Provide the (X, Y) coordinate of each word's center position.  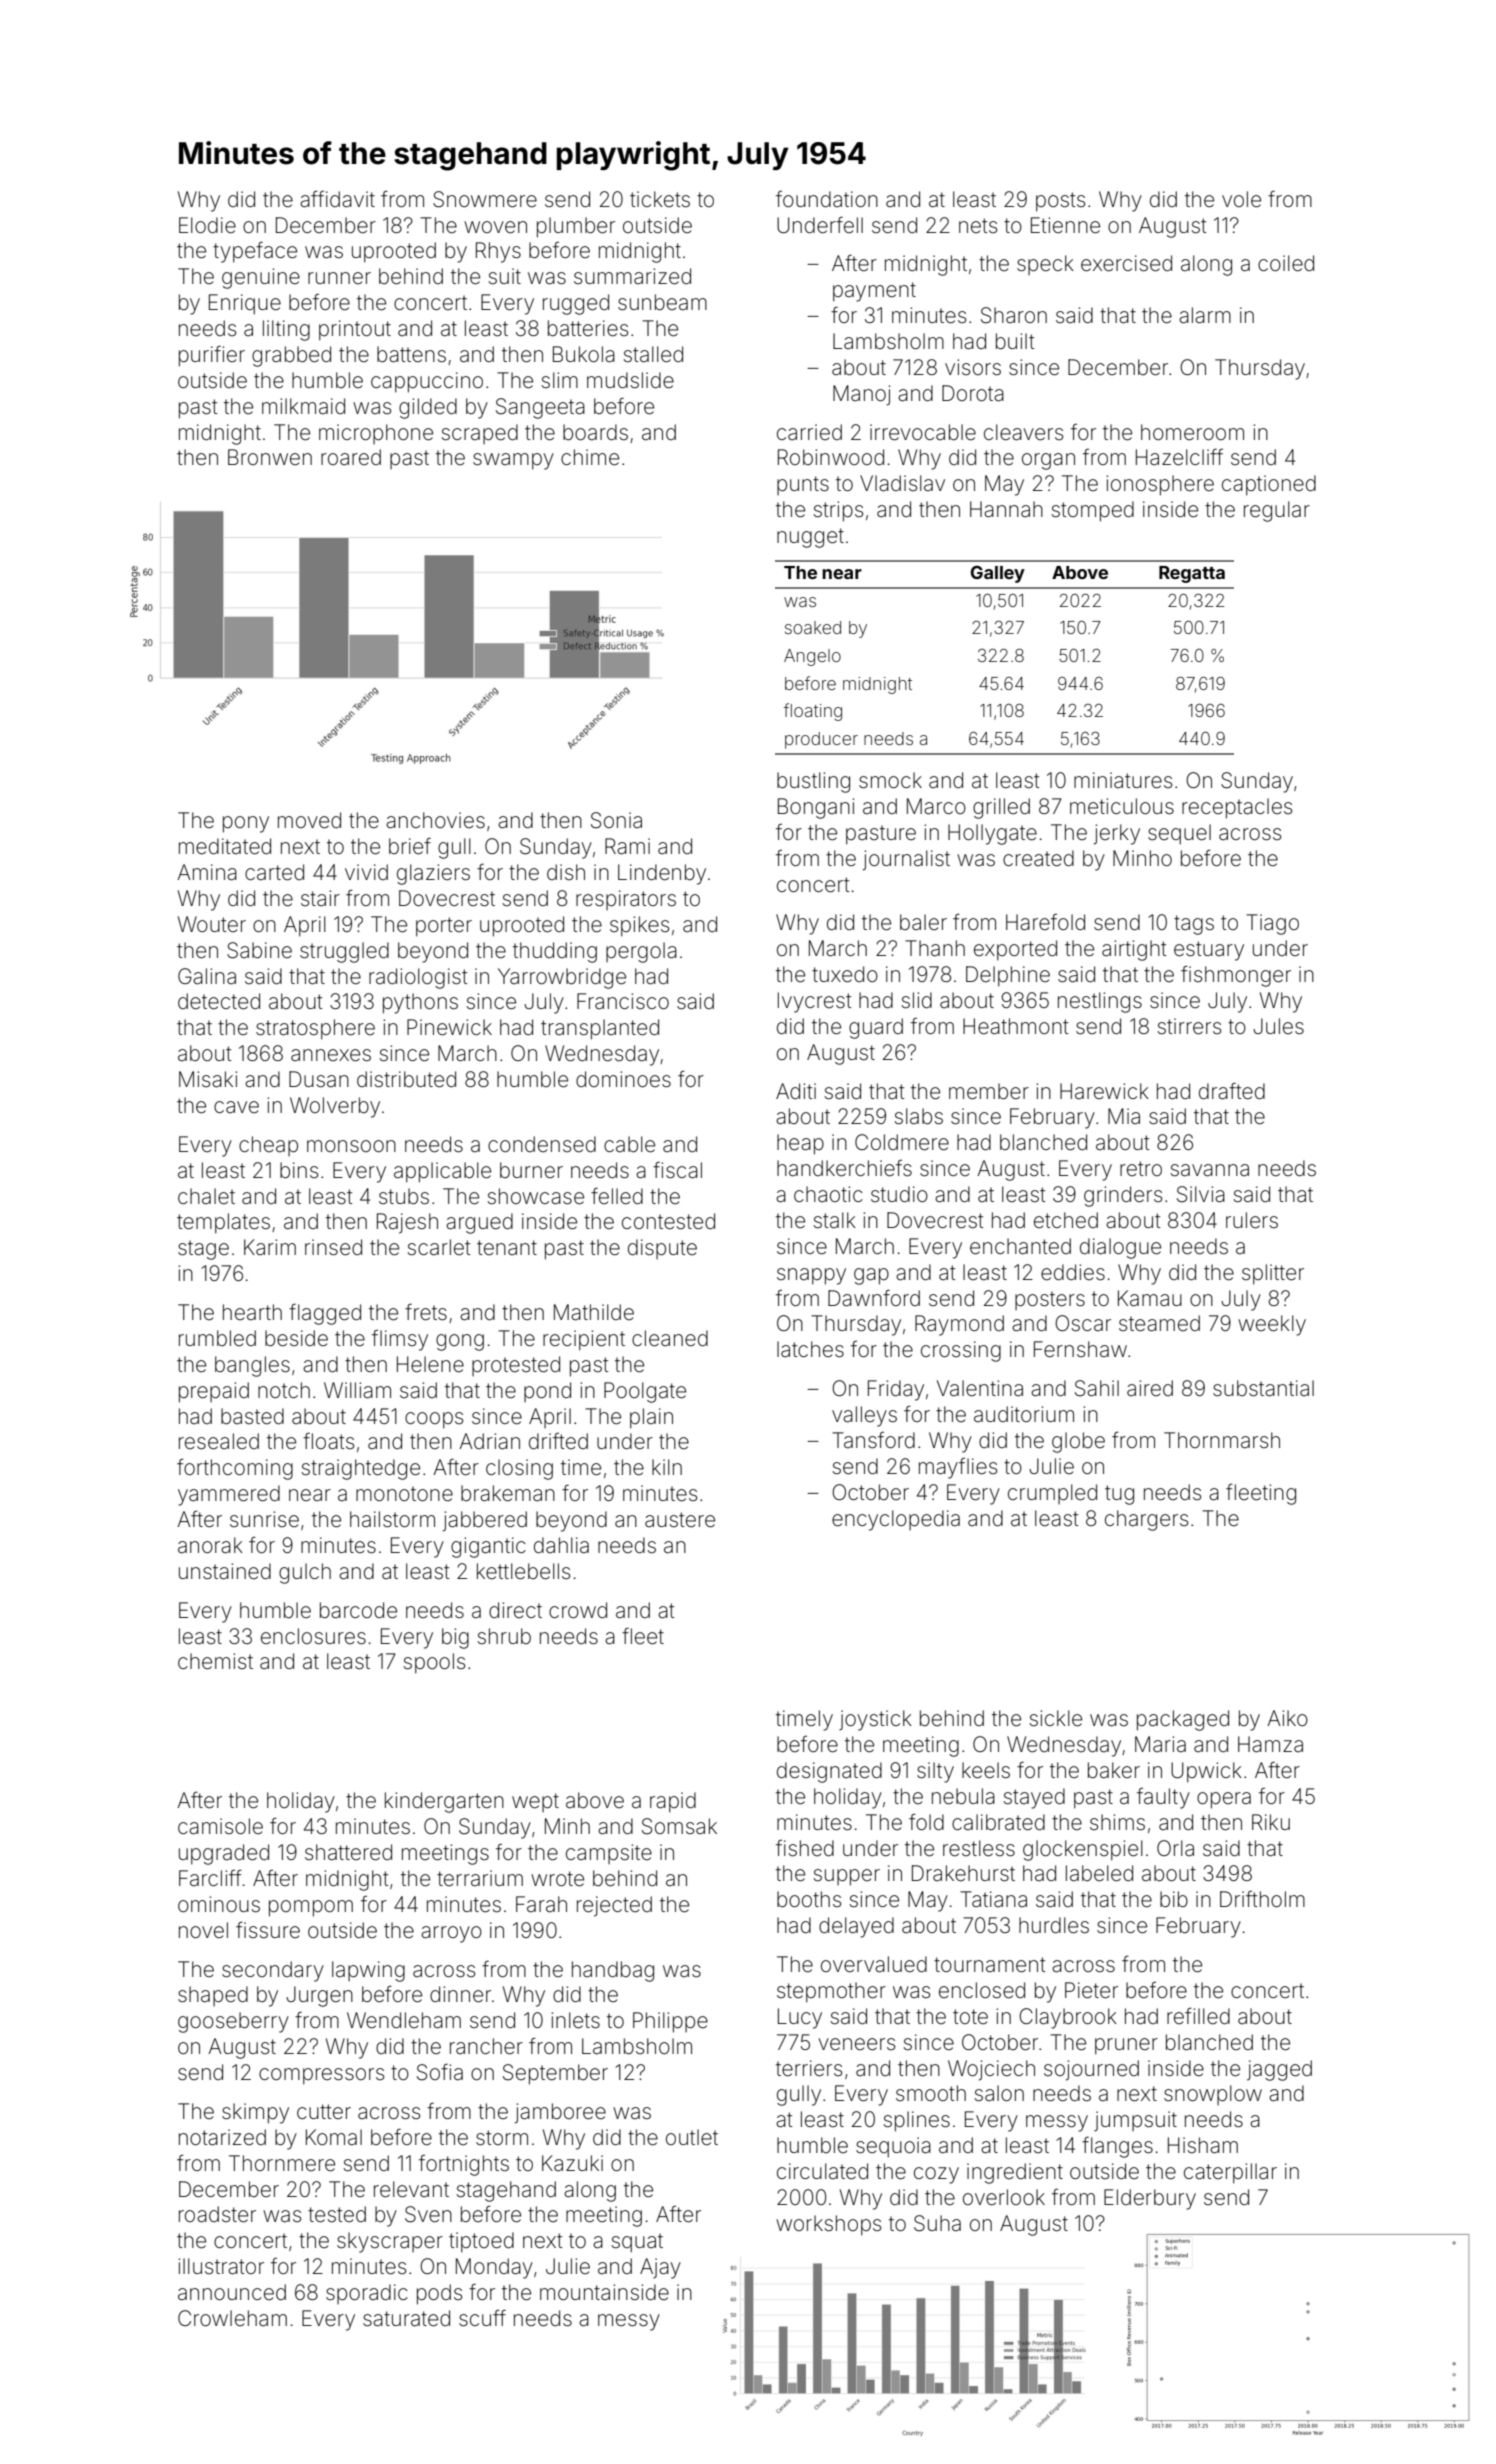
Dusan (319, 1079)
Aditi (796, 1091)
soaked (813, 627)
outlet (692, 2137)
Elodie (207, 225)
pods (439, 2294)
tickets (660, 199)
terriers (809, 2068)
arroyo (451, 1934)
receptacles (1237, 808)
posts (1060, 202)
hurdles (1054, 1925)
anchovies (435, 820)
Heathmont (1016, 1026)
